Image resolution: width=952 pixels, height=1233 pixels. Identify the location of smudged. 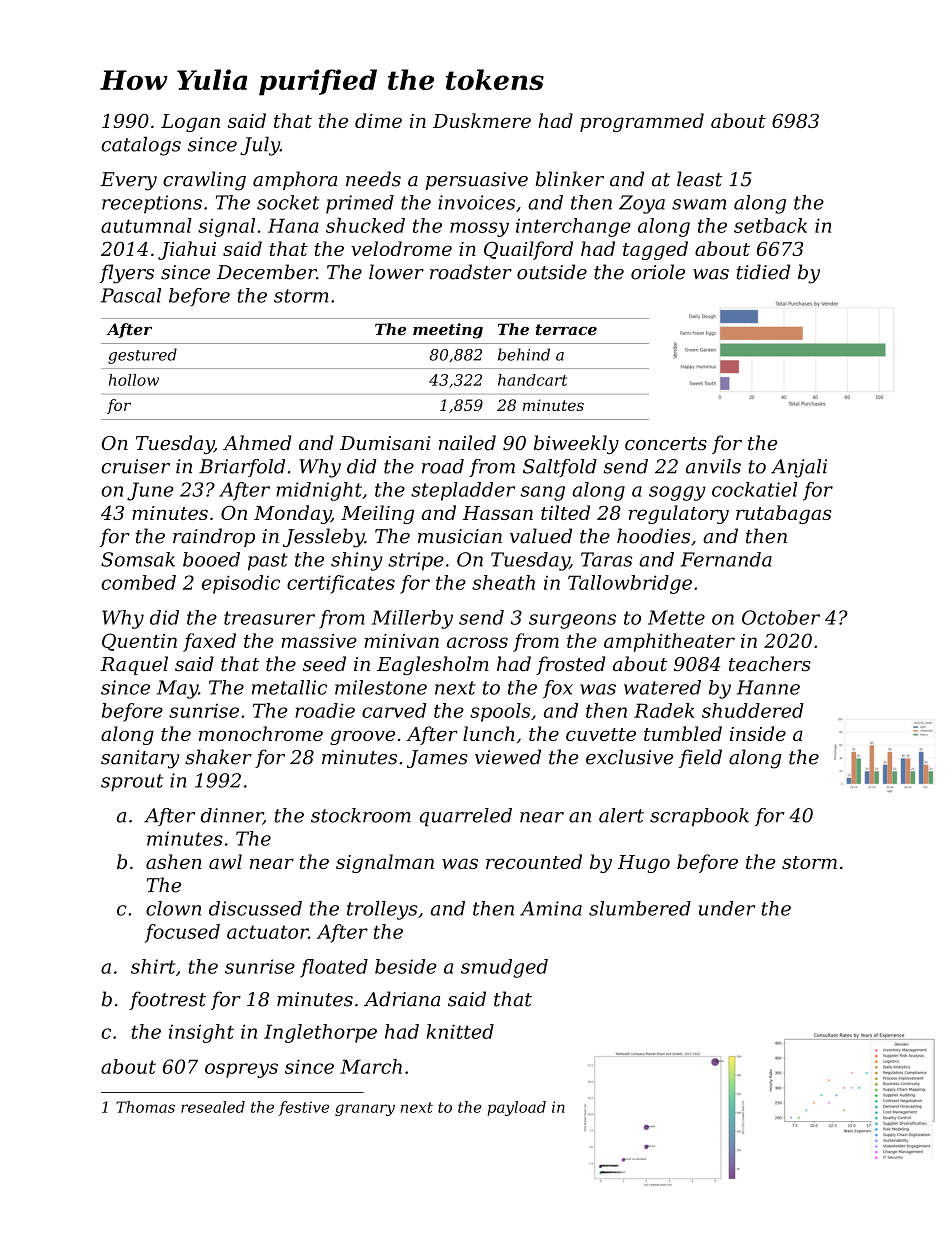
(504, 968).
